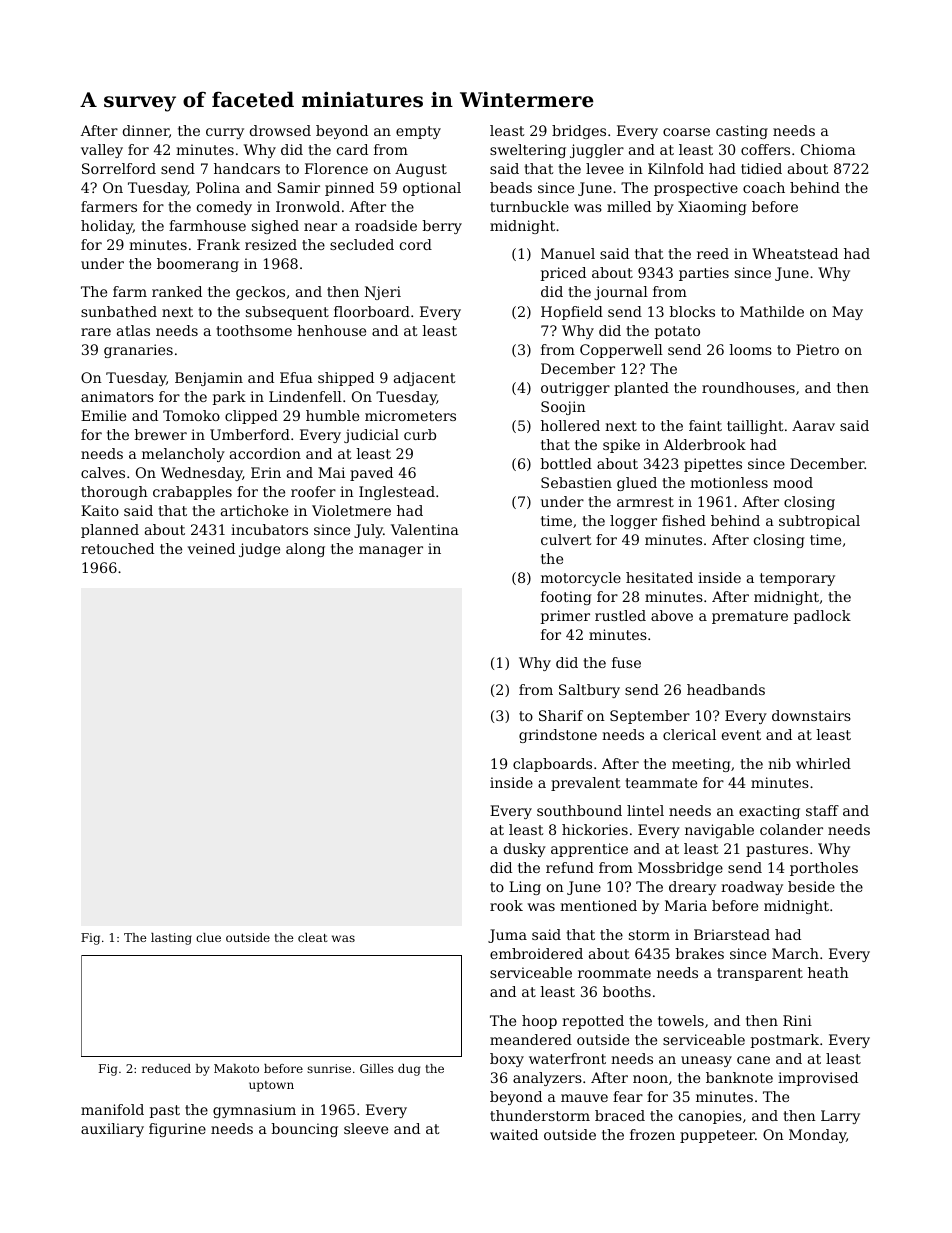  What do you see at coordinates (171, 939) in the document?
I see `lasting` at bounding box center [171, 939].
